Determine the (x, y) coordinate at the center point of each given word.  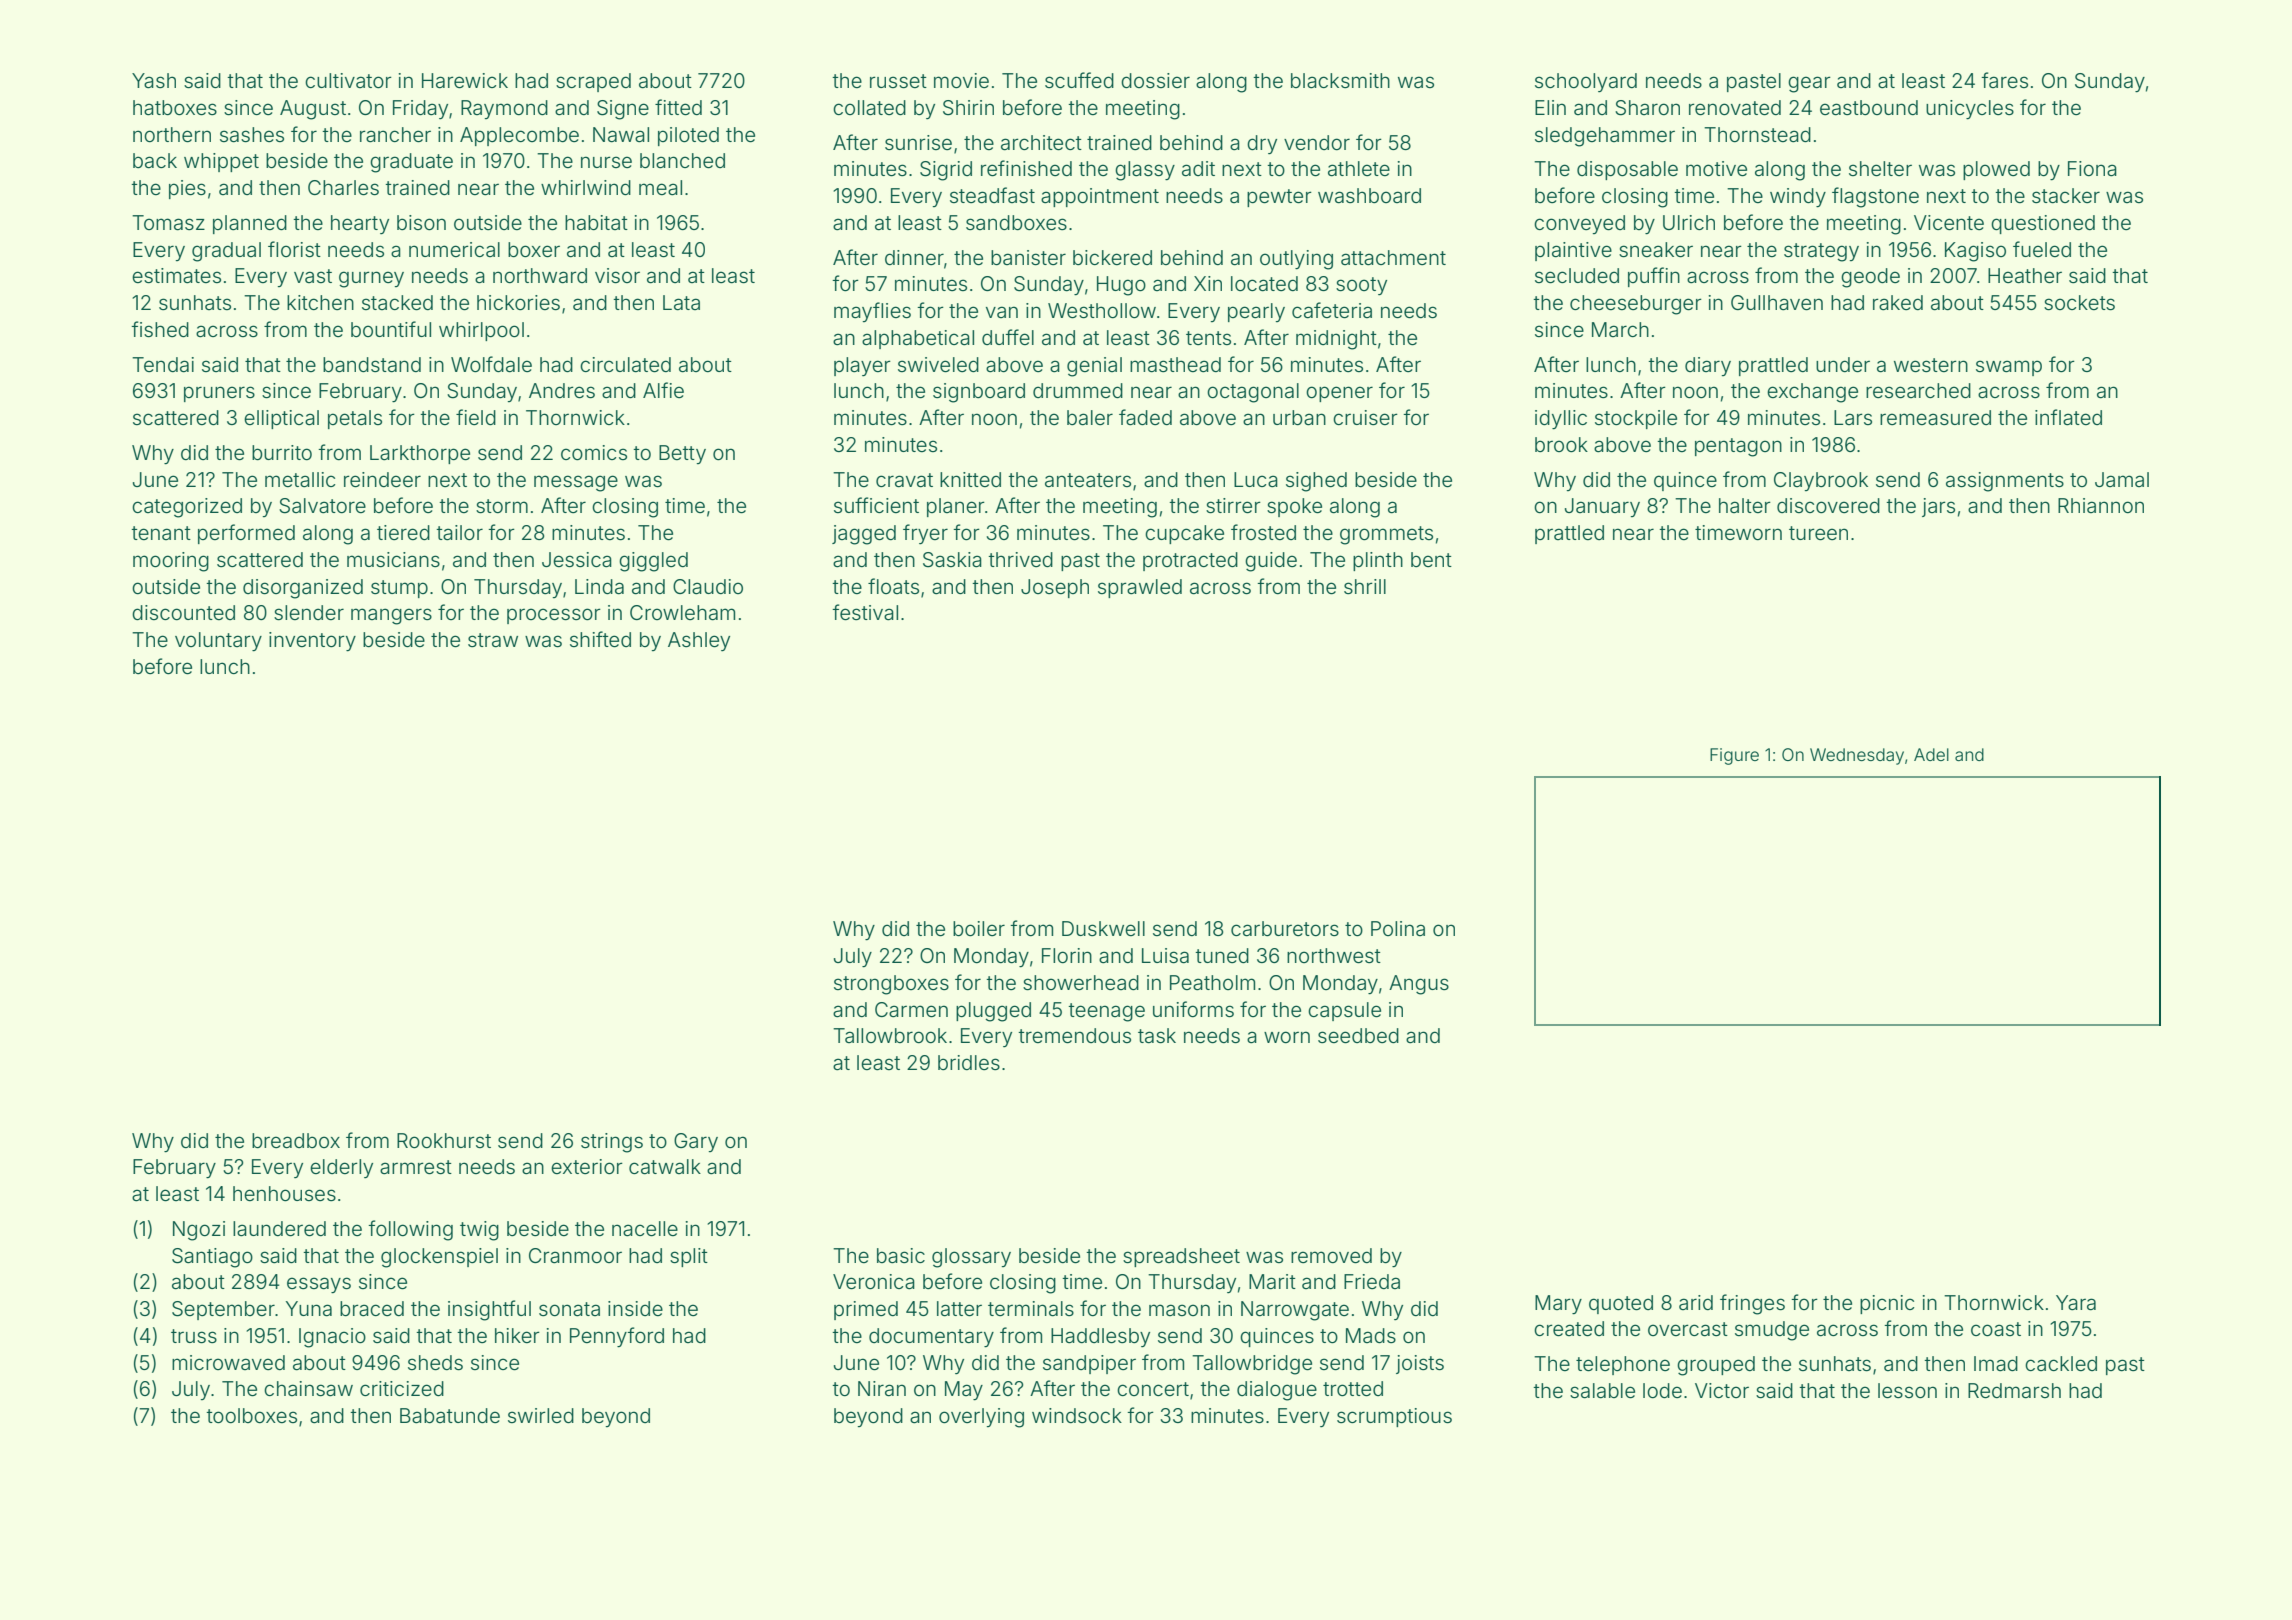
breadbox (296, 1140)
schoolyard (1586, 82)
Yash (154, 80)
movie (961, 80)
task (1157, 1035)
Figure (1734, 756)
